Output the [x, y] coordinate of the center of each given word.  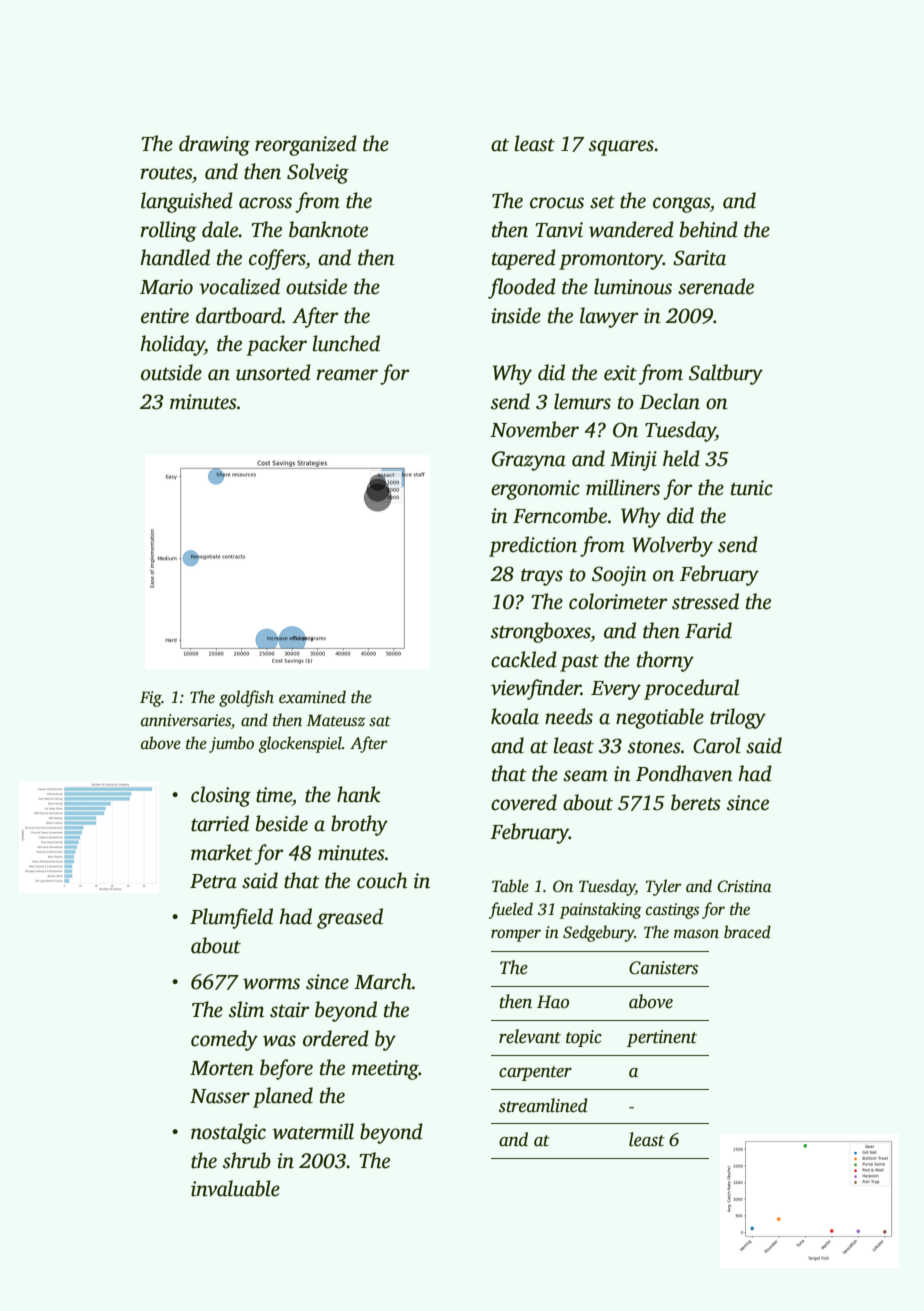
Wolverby [672, 546]
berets [696, 802]
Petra [213, 881]
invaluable [235, 1188]
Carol [717, 745]
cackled [524, 659]
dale [220, 229]
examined [312, 697]
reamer [347, 375]
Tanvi [559, 230]
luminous [633, 286]
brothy [359, 825]
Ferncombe [560, 515]
